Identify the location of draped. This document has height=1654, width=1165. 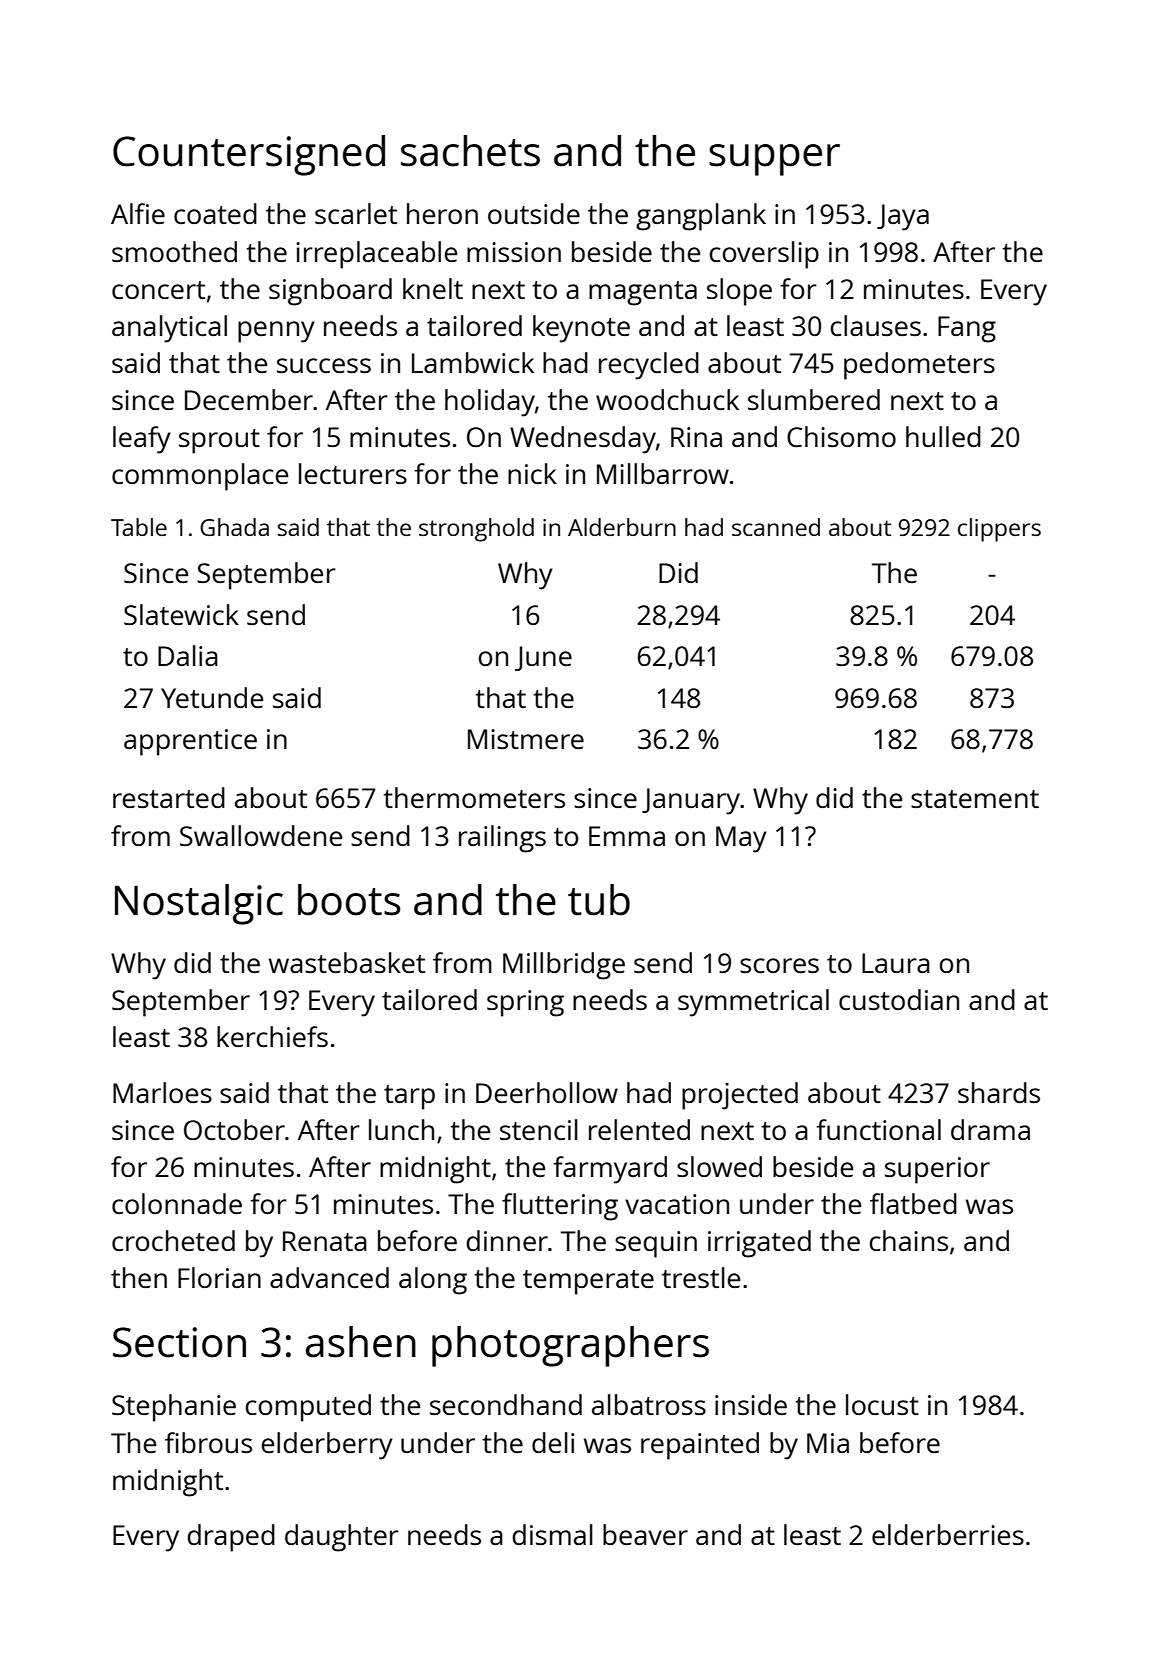
(231, 1538).
